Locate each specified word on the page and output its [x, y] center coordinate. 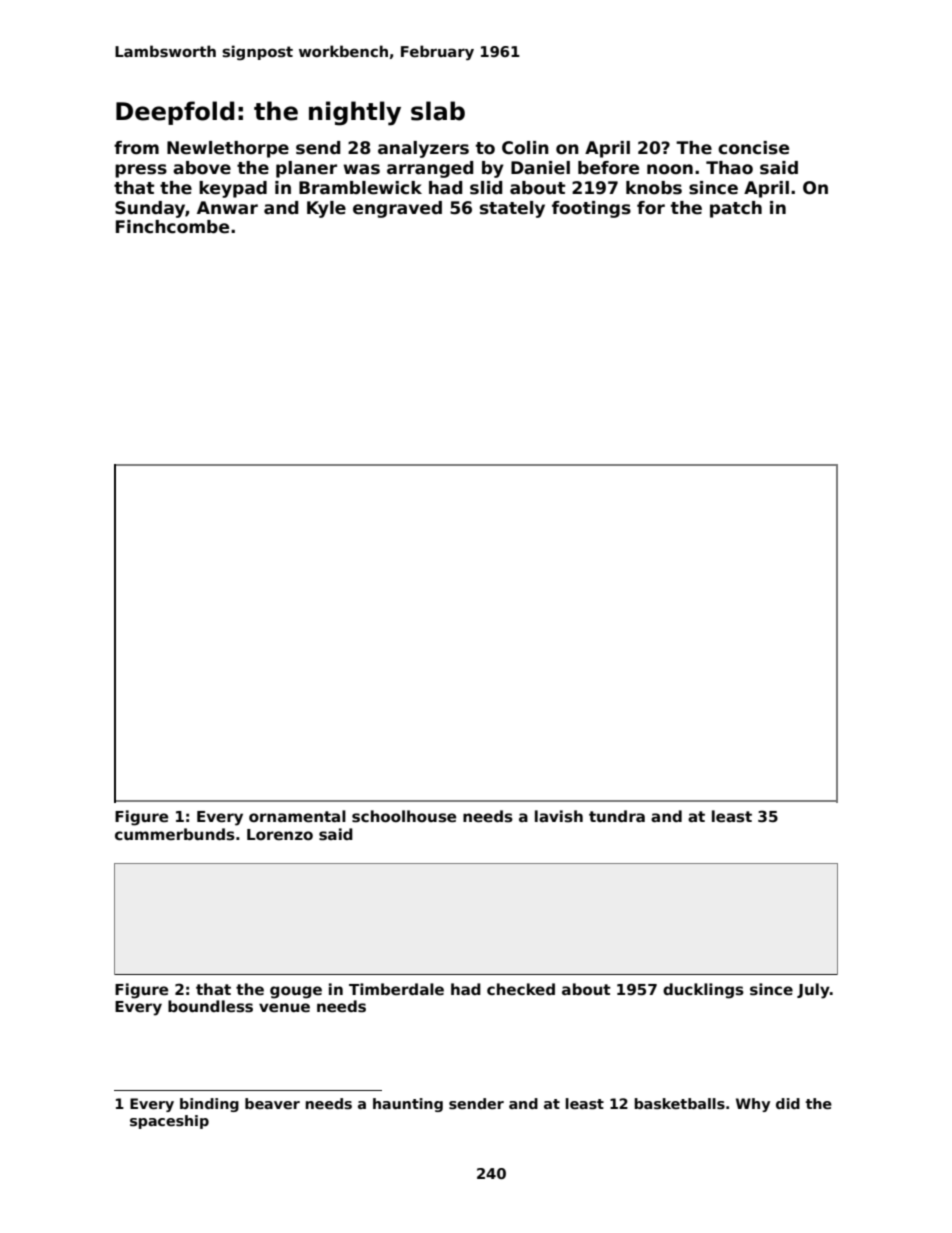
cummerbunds [175, 834]
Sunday [150, 209]
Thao [729, 168]
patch [736, 209]
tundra [617, 816]
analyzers [423, 149]
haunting [408, 1105]
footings [591, 209]
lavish [559, 816]
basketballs [680, 1103]
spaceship [169, 1122]
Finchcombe [172, 227]
